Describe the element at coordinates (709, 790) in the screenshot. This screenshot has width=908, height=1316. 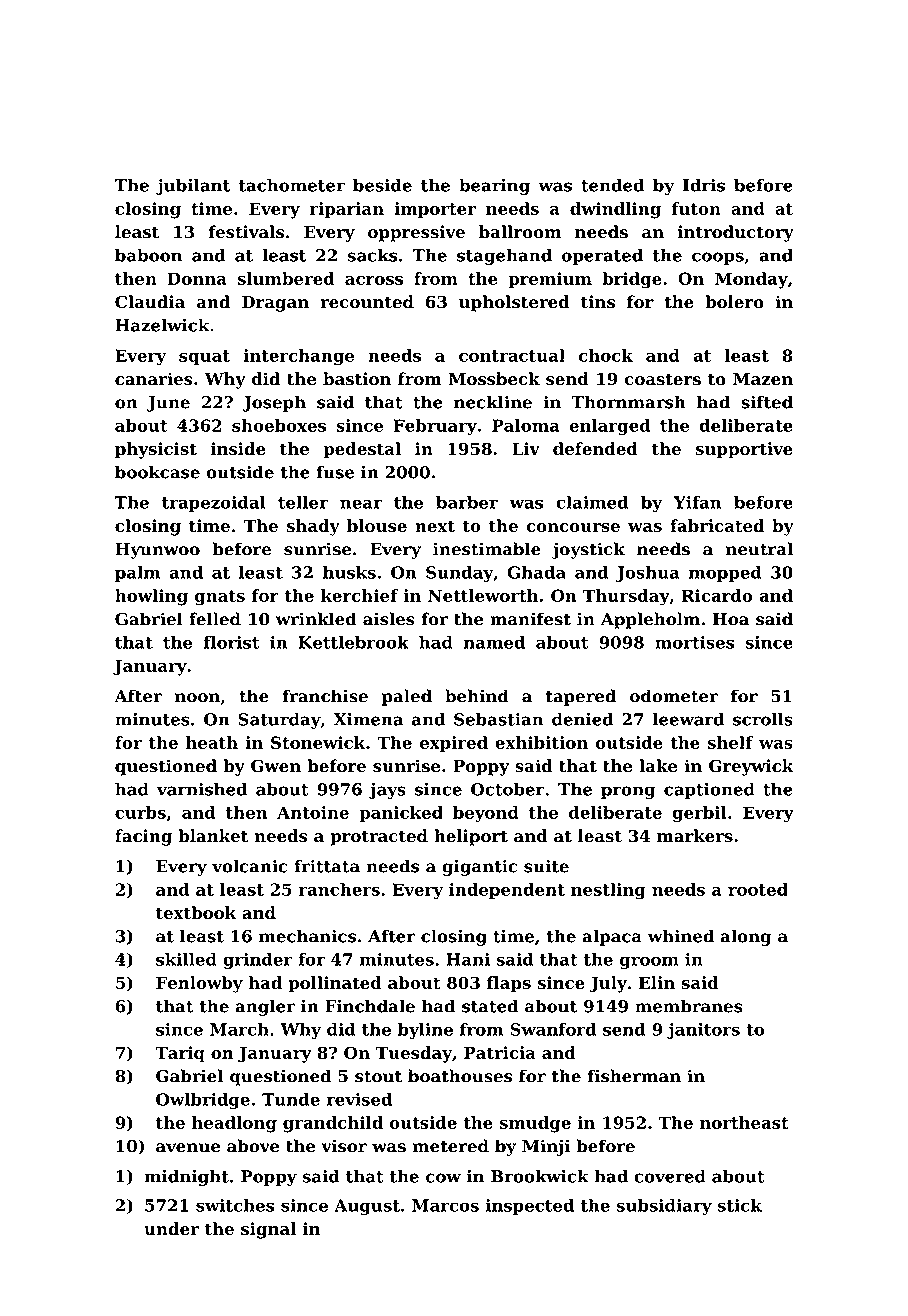
I see `captioned` at that location.
